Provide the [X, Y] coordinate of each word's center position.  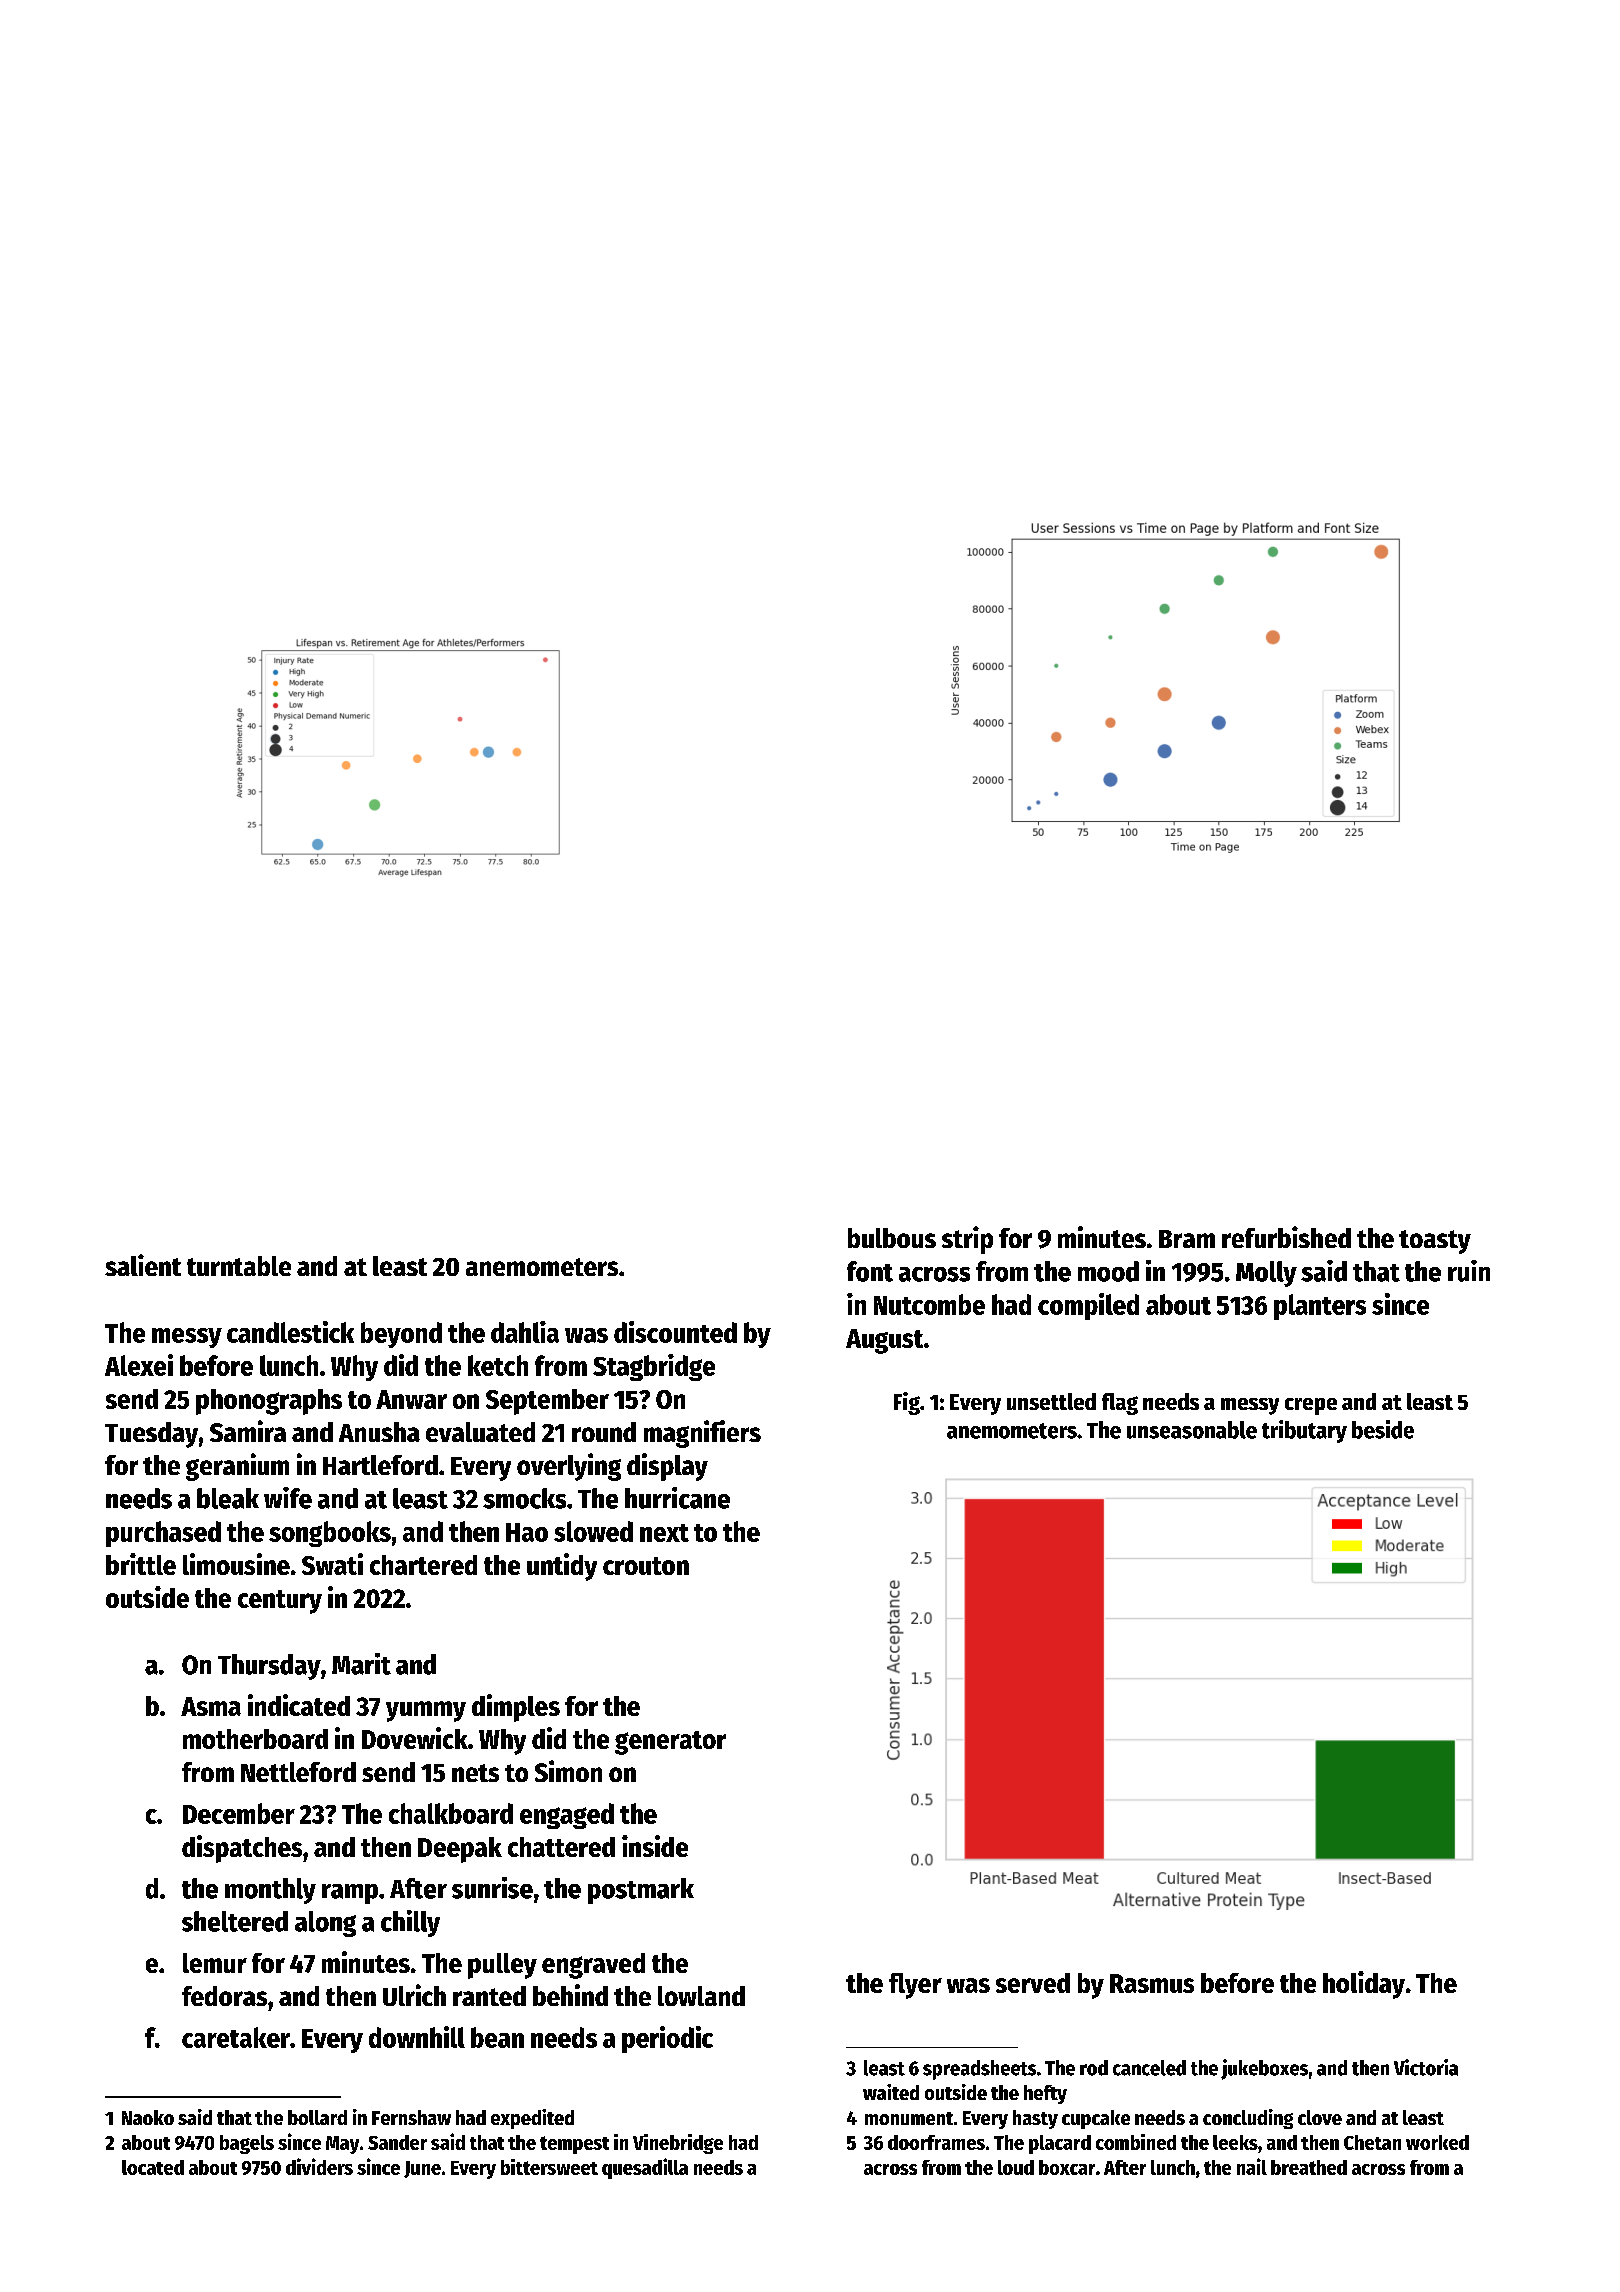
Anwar [411, 1399]
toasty [1435, 1242]
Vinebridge [678, 2144]
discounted [675, 1332]
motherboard [255, 1739]
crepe [1311, 1406]
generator [670, 1743]
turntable [239, 1266]
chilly [410, 1923]
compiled [1088, 1306]
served [1033, 1983]
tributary [1304, 1431]
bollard [317, 2117]
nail [1252, 2166]
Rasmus [1152, 1983]
